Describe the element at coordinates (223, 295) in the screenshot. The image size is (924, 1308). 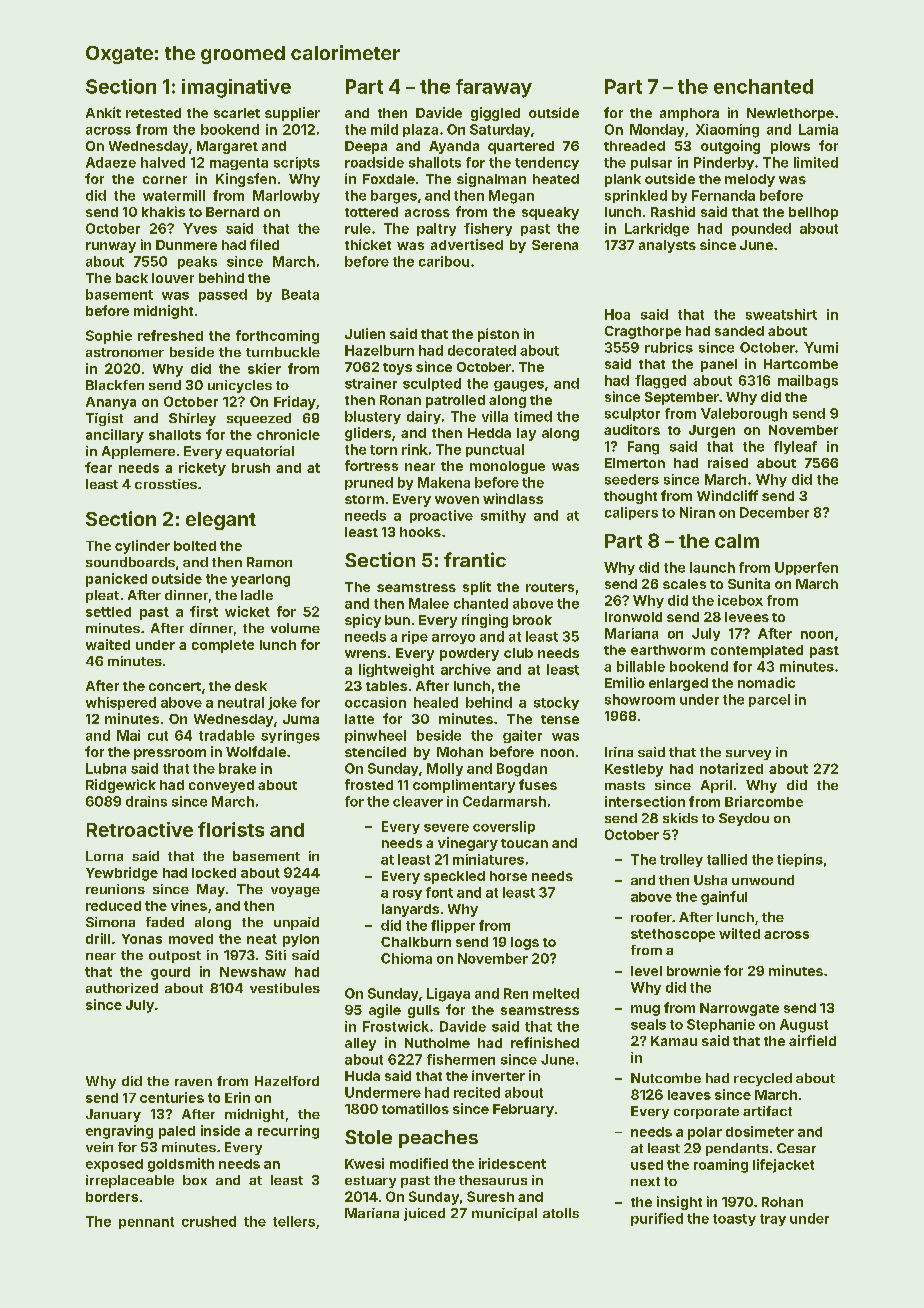
I see `passed` at that location.
